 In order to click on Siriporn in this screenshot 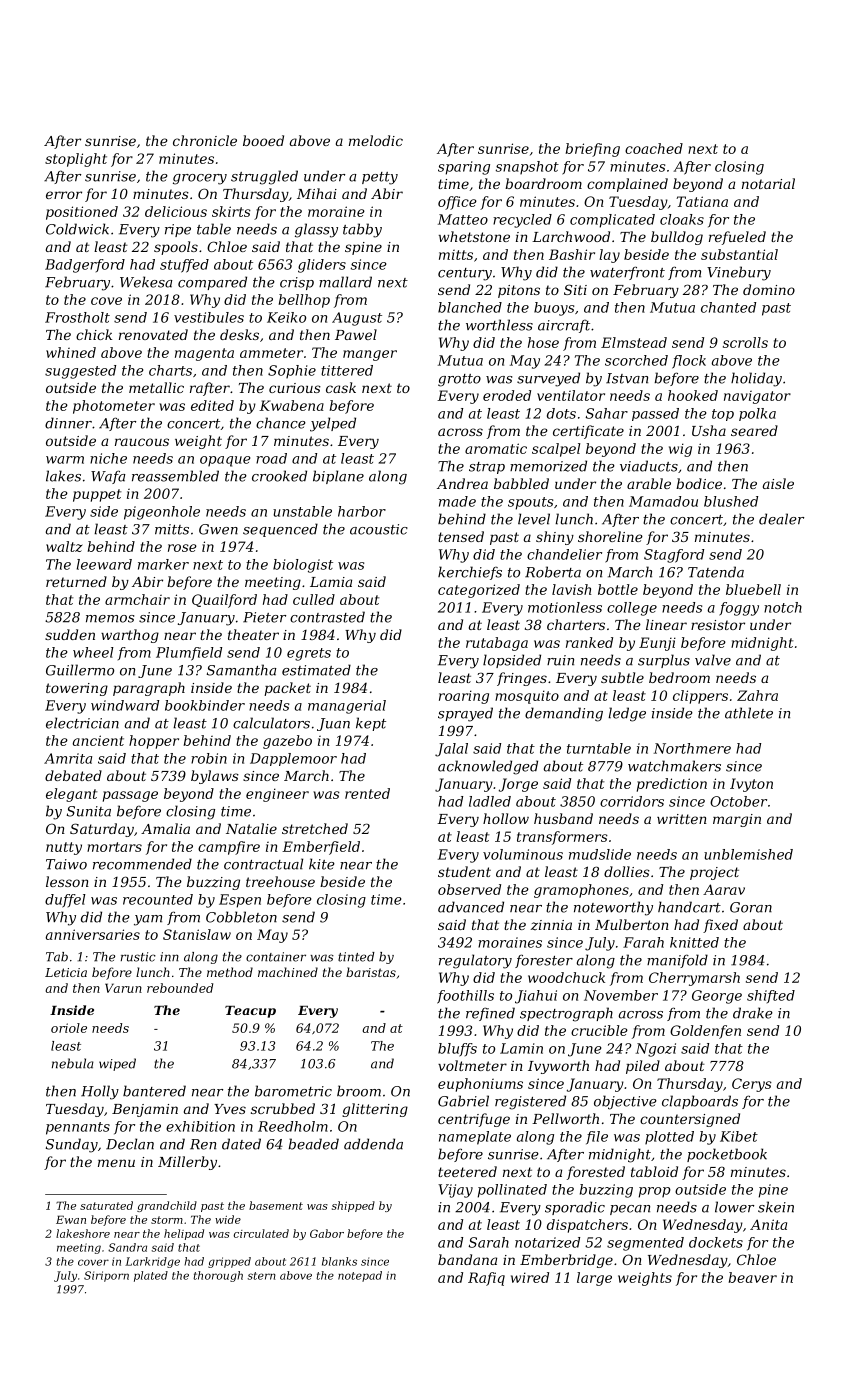, I will do `click(106, 1276)`.
